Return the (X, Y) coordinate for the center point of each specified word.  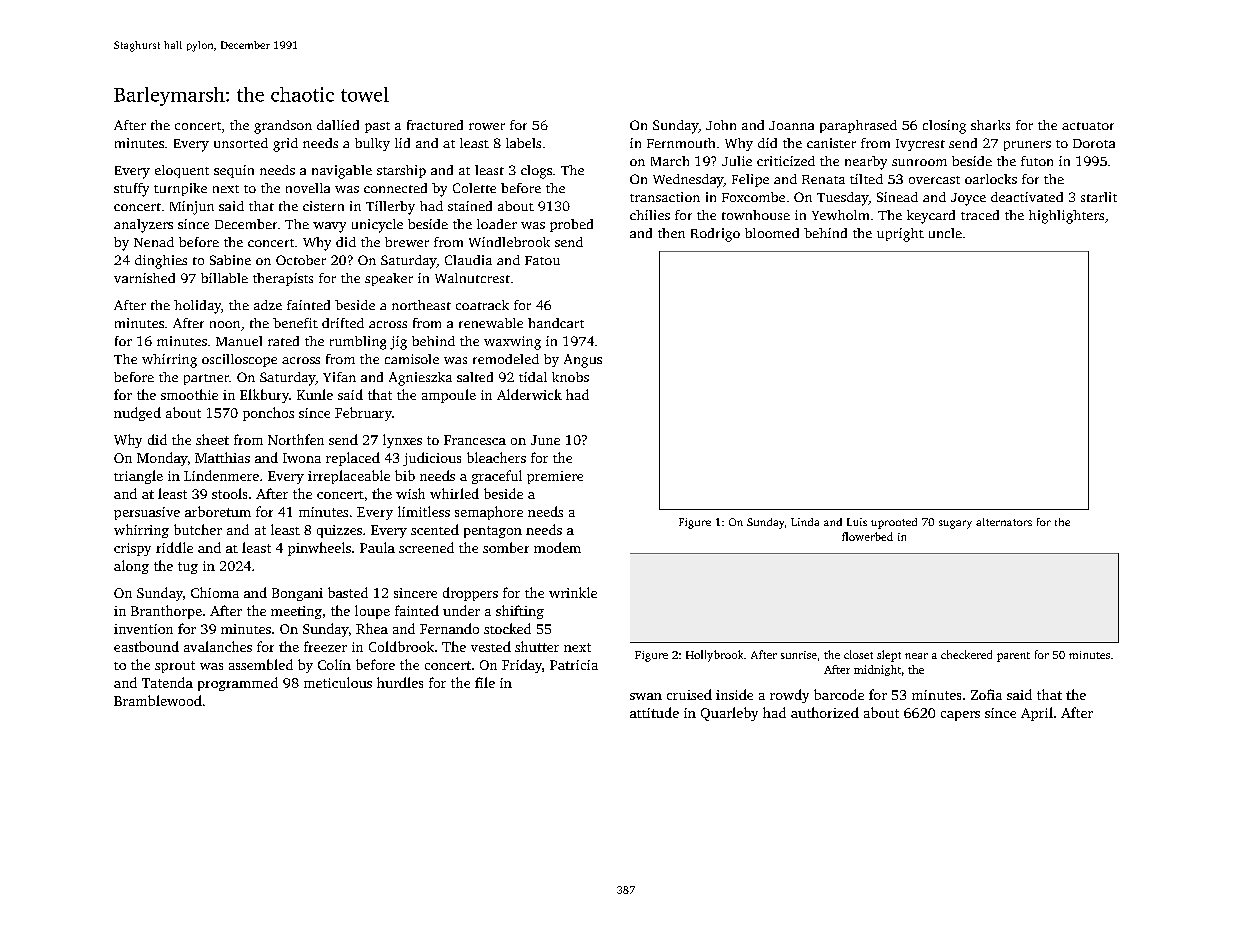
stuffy (131, 190)
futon (1037, 161)
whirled (454, 493)
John (721, 125)
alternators (1004, 522)
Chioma (215, 592)
